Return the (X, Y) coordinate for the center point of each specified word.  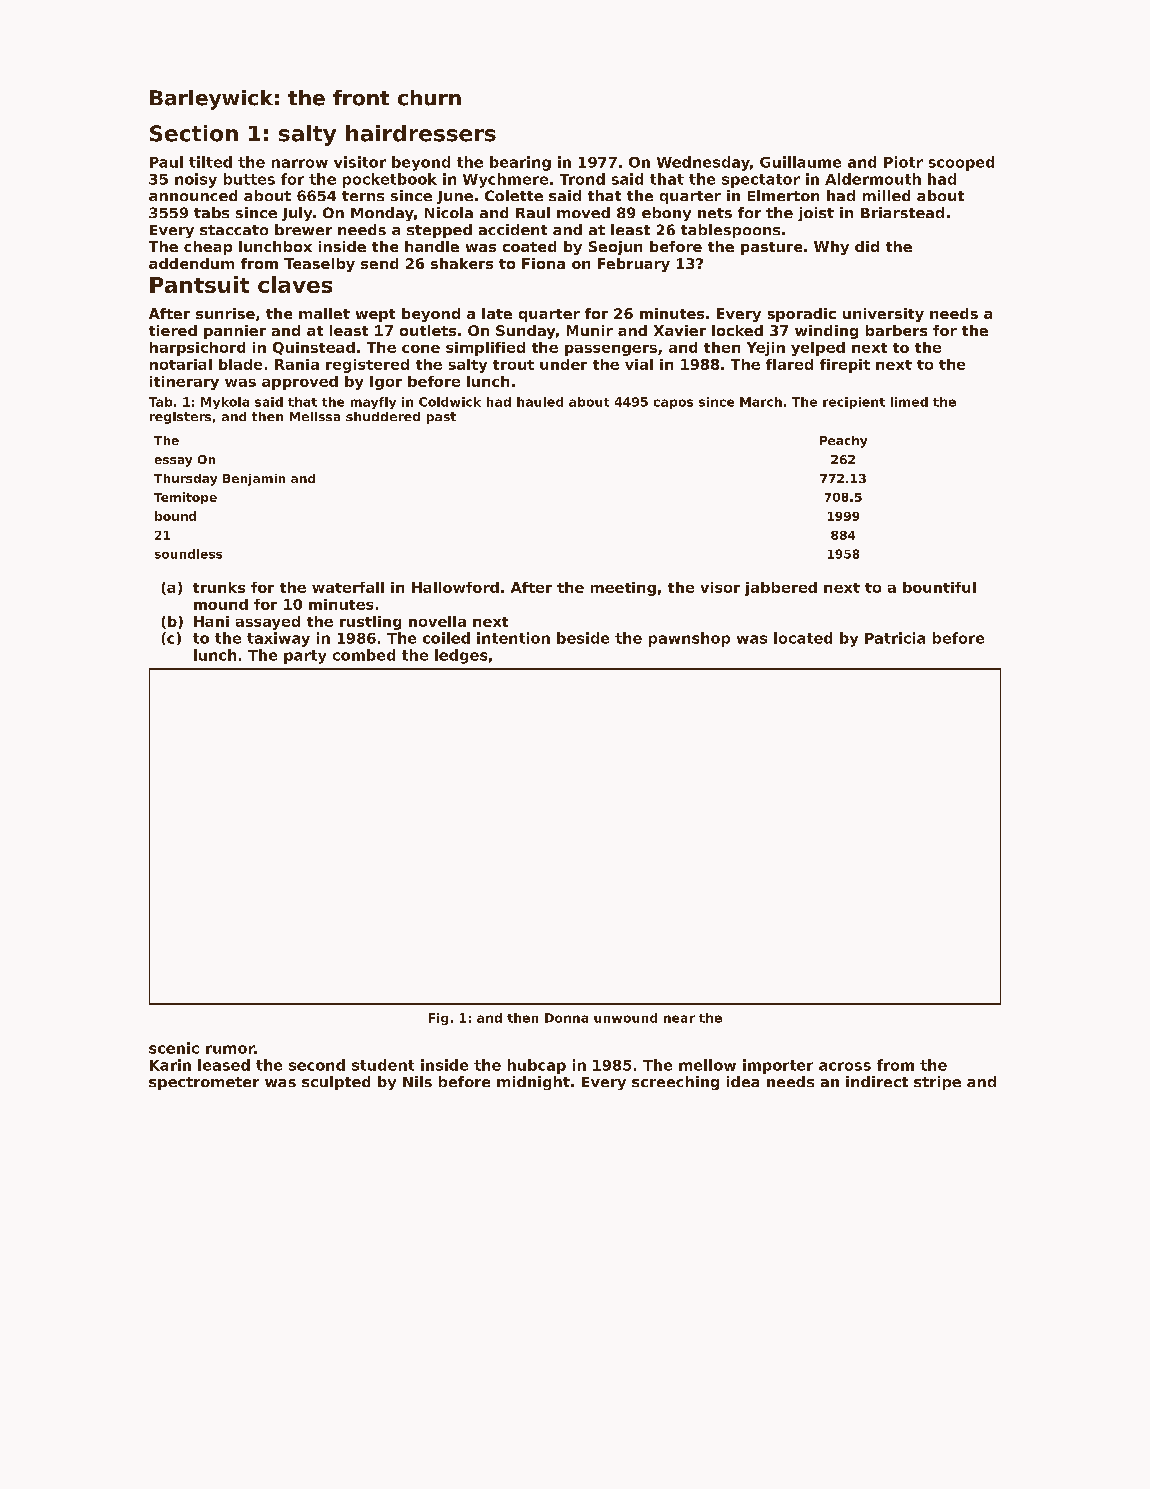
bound (175, 516)
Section (194, 133)
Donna (566, 1018)
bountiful (939, 587)
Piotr (903, 162)
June (455, 197)
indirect (877, 1081)
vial (639, 364)
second (317, 1065)
